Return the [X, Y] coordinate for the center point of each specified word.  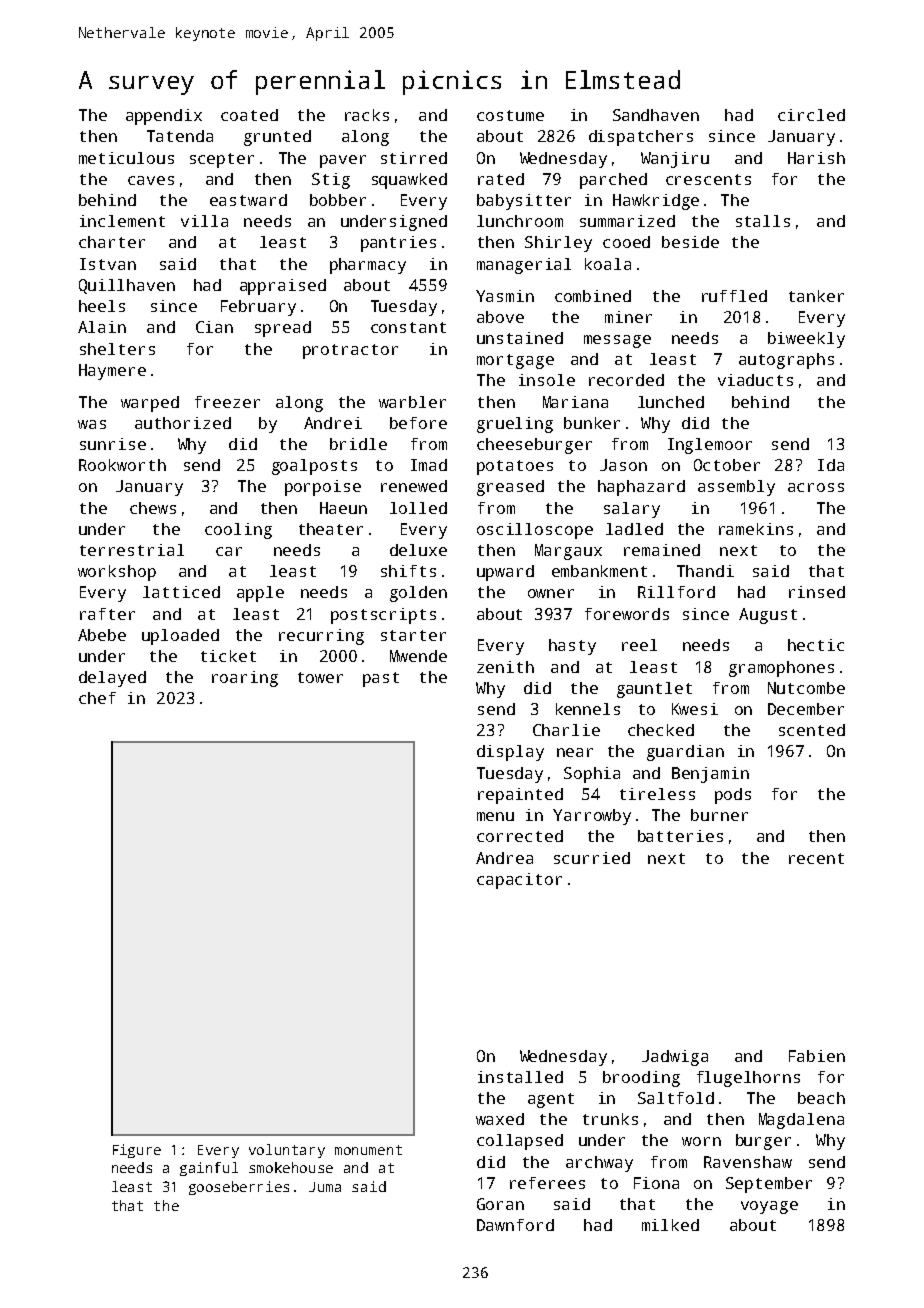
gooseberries [239, 1188]
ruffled [734, 296]
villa [204, 221]
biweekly [806, 340]
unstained [520, 338]
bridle [358, 444]
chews [153, 508]
